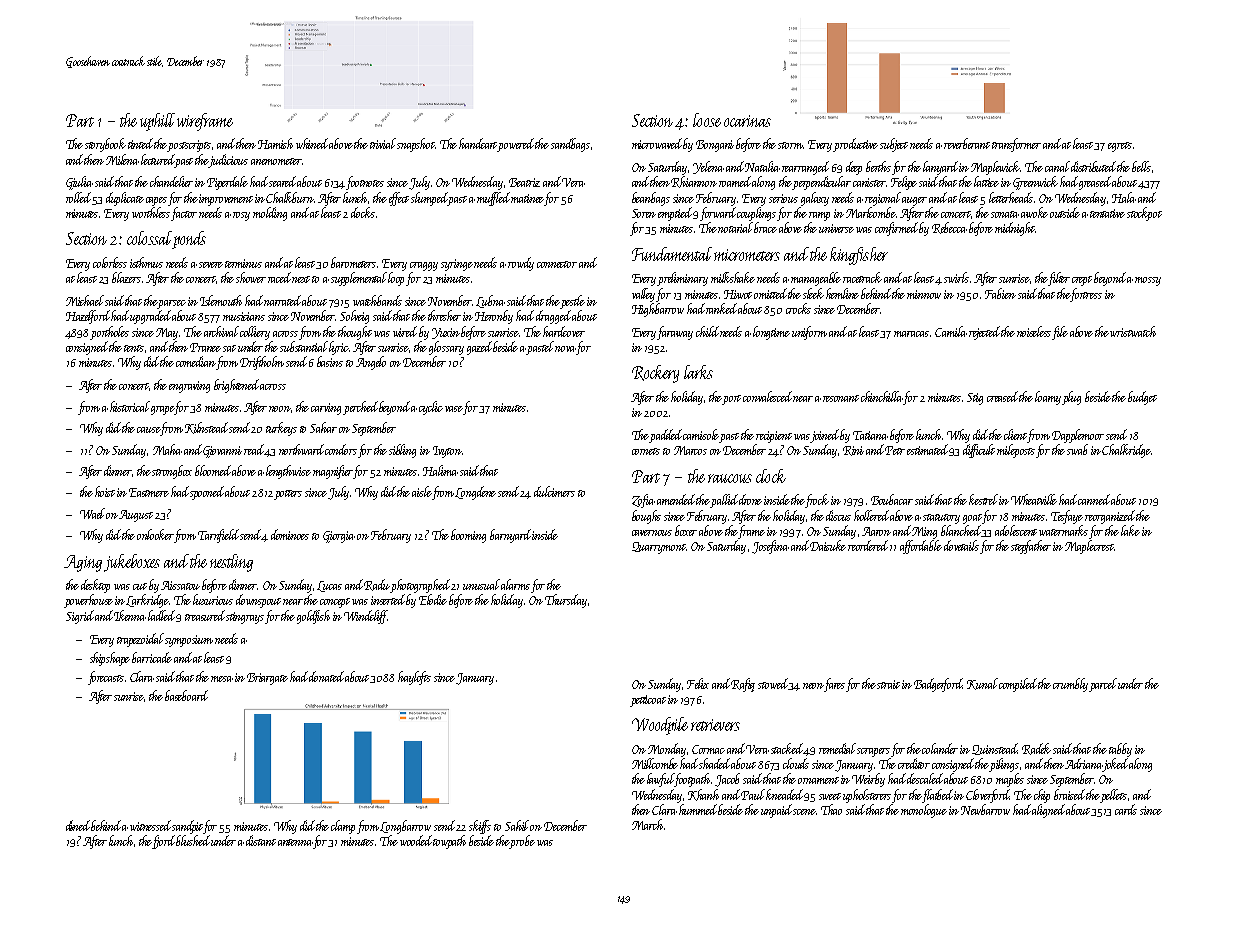 This screenshot has width=1233, height=952. What do you see at coordinates (570, 145) in the screenshot?
I see `sandbags` at bounding box center [570, 145].
